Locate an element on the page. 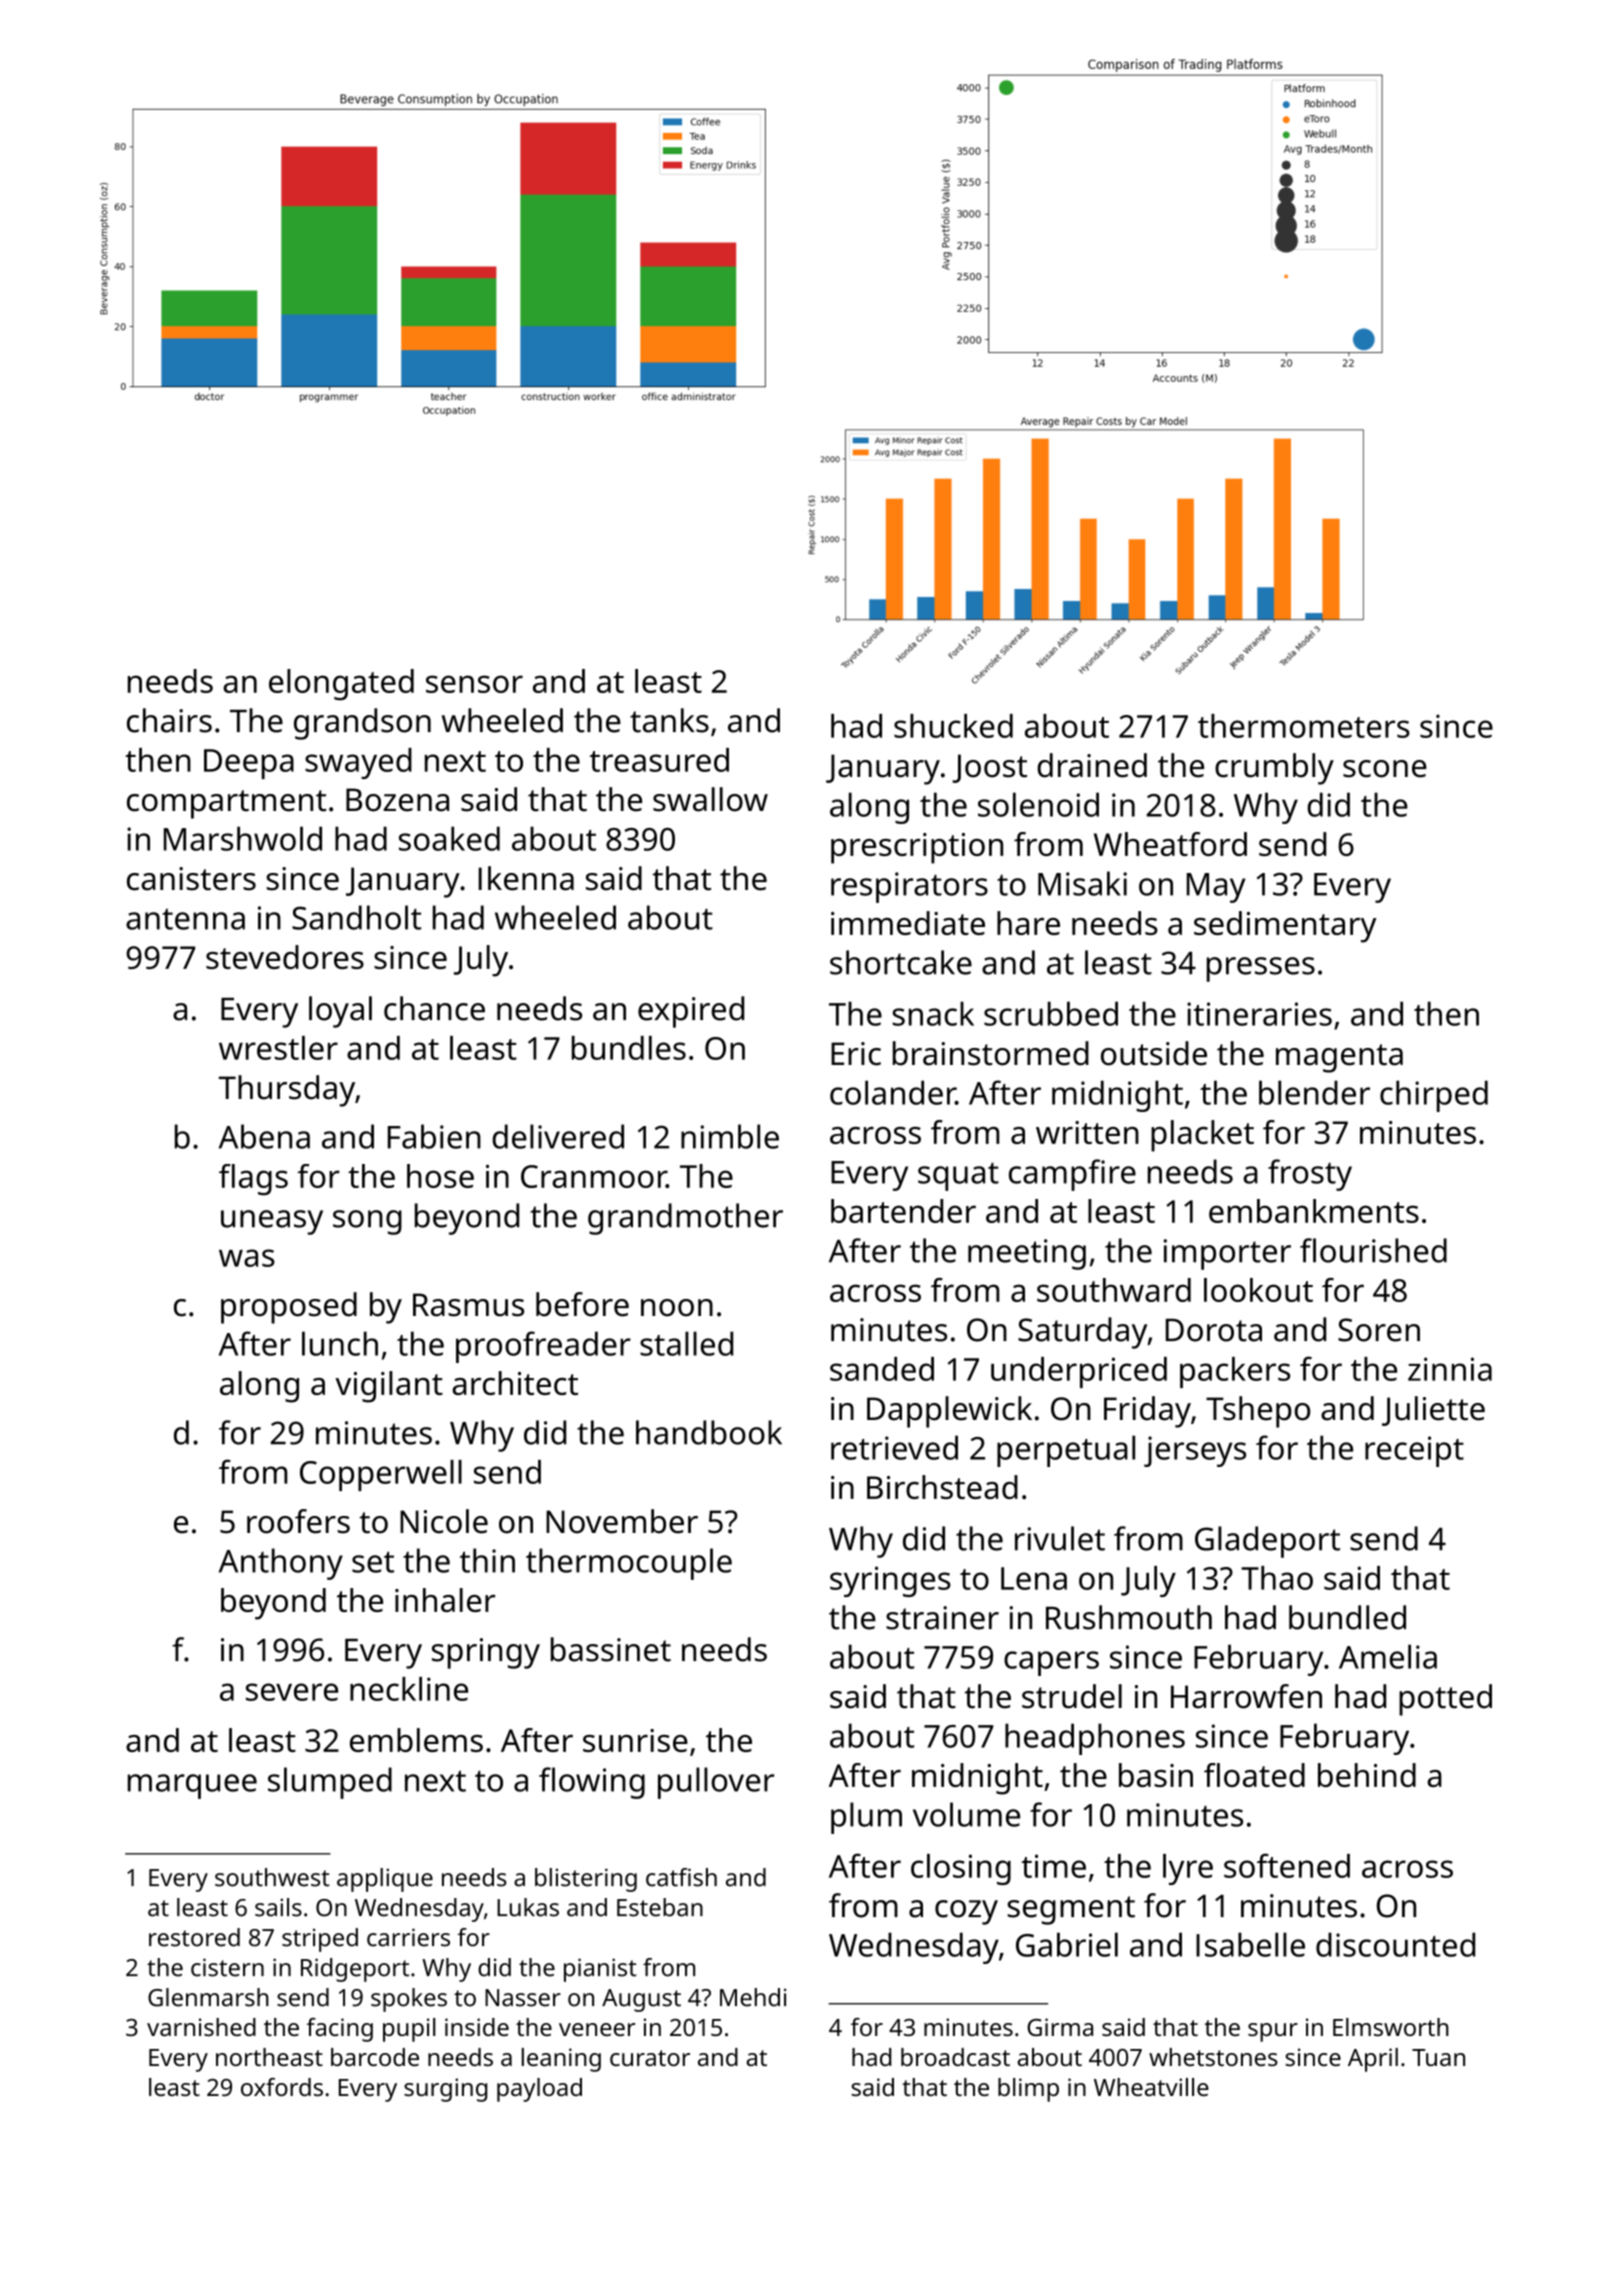 The height and width of the document is (2292, 1620). Copperwell is located at coordinates (381, 1475).
